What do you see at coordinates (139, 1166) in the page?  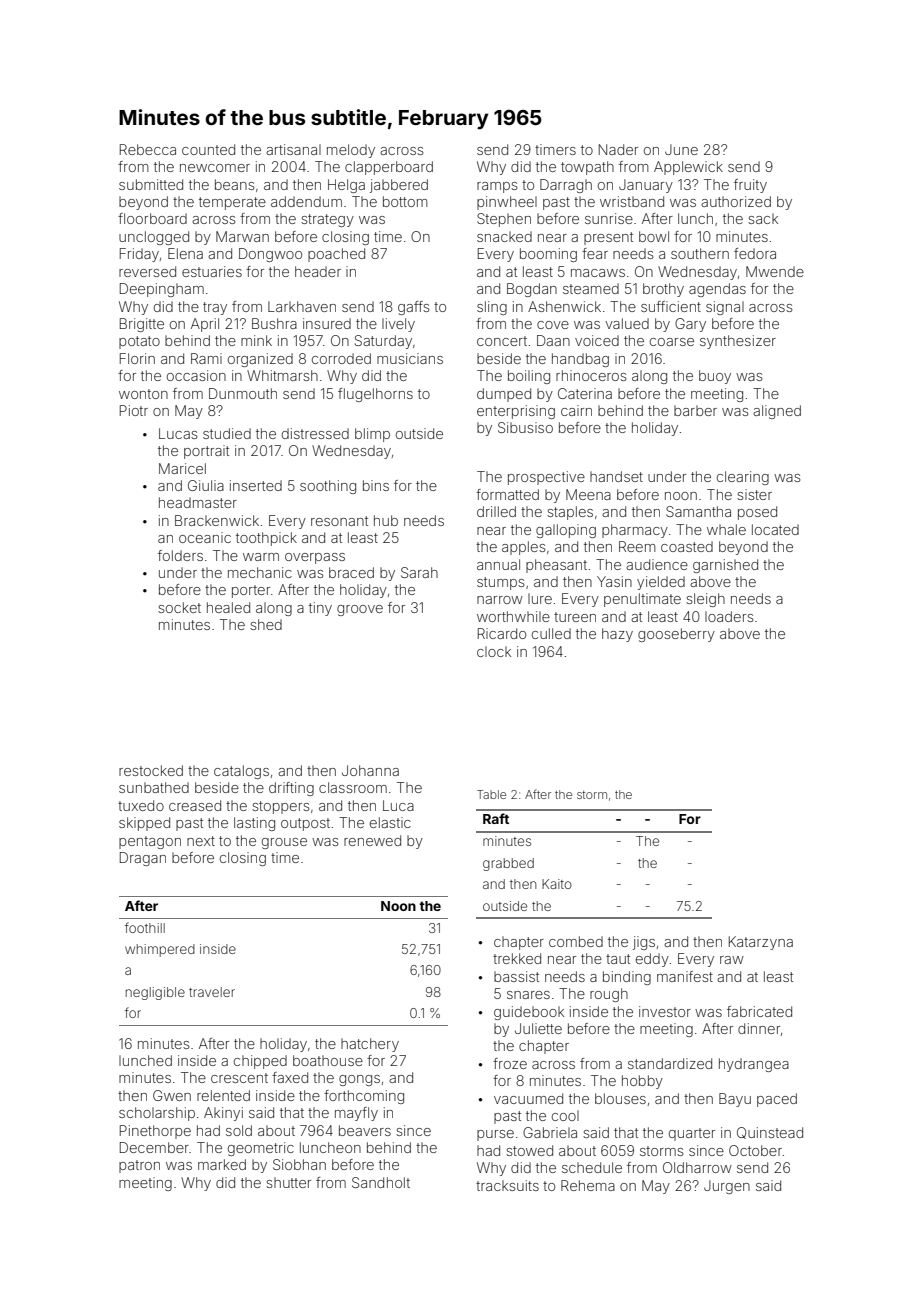 I see `patron` at bounding box center [139, 1166].
